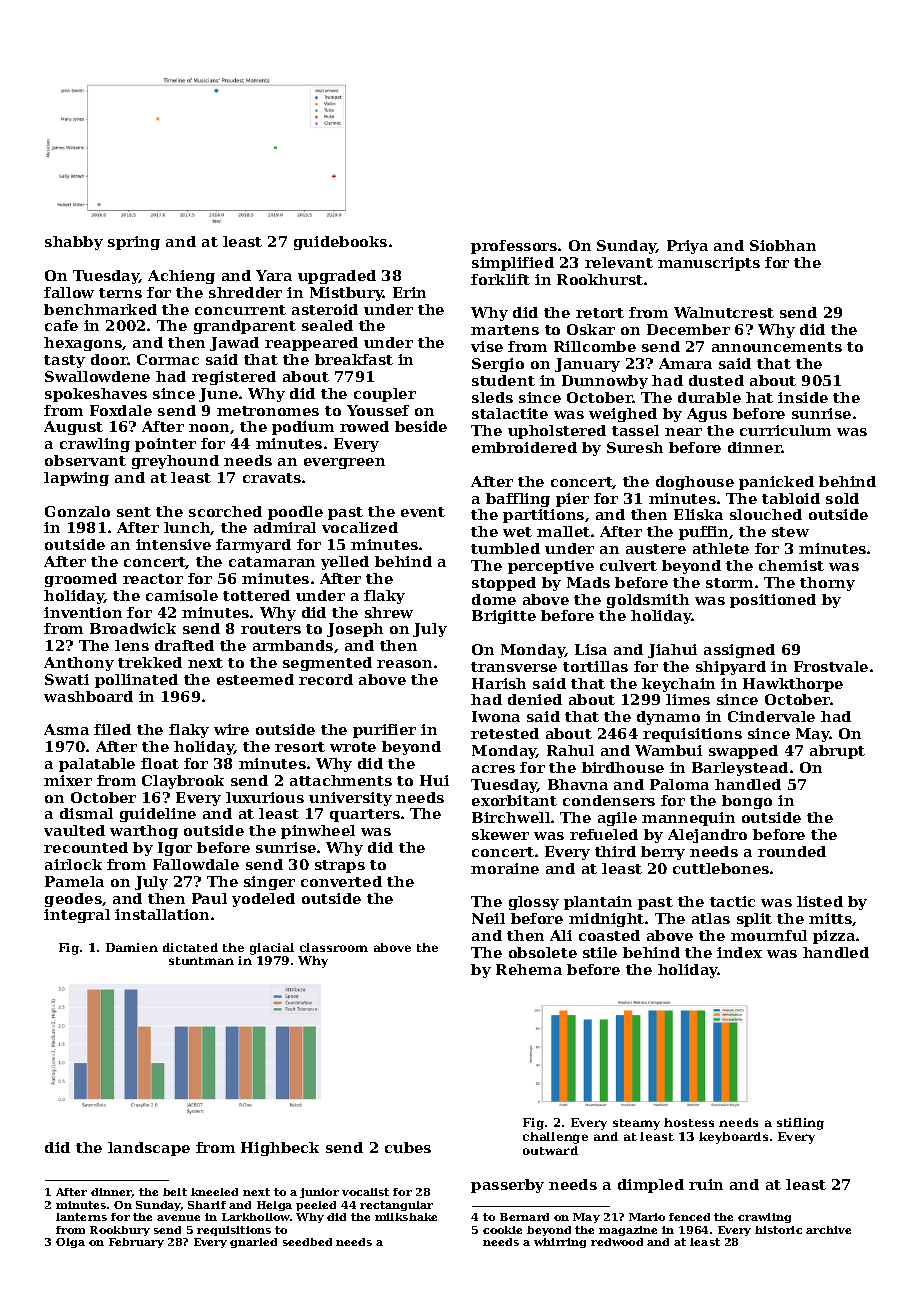 This screenshot has height=1308, width=924. What do you see at coordinates (636, 1124) in the screenshot?
I see `steamy` at bounding box center [636, 1124].
